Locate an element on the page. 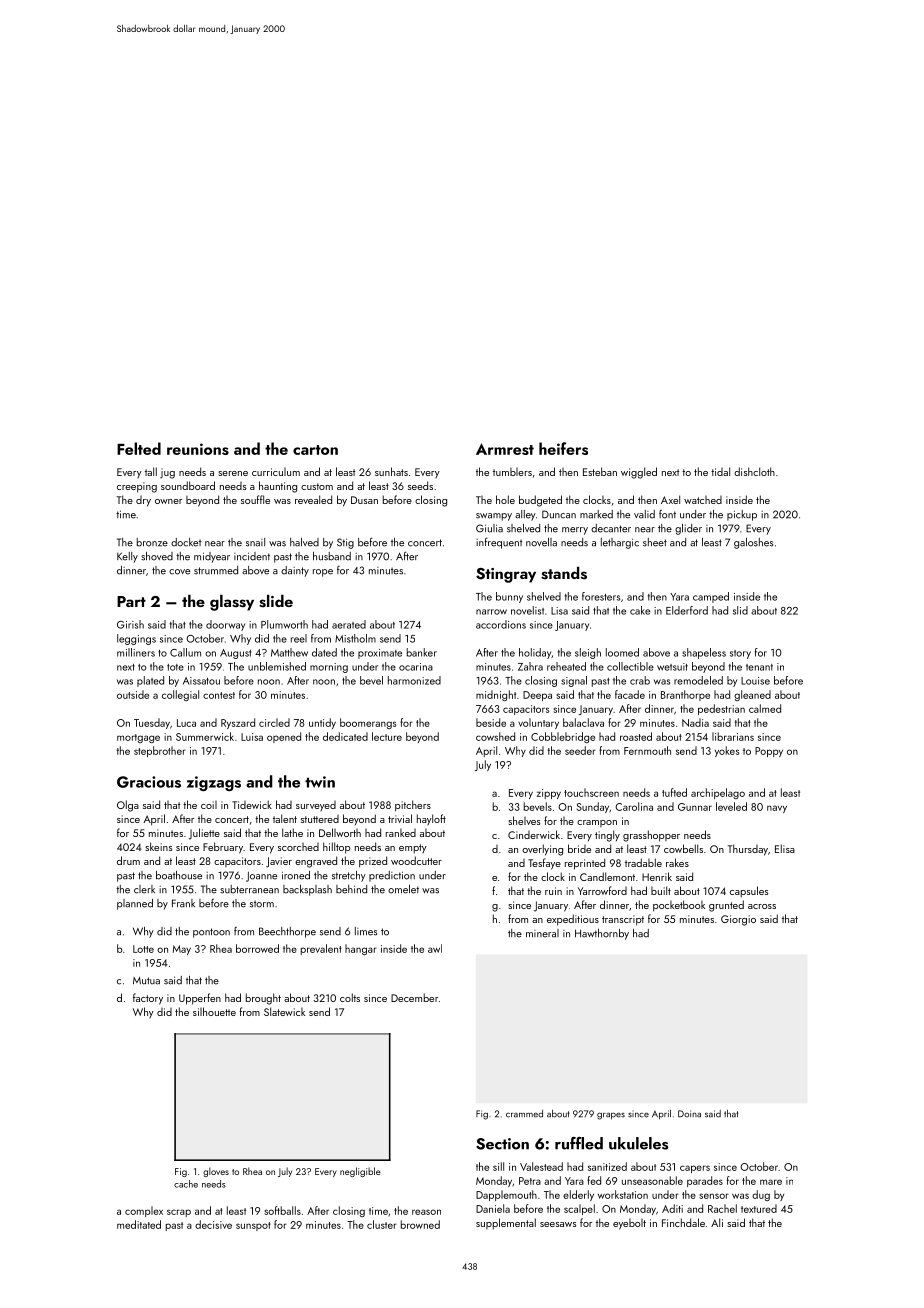 This page has width=924, height=1308. reunions is located at coordinates (198, 449).
